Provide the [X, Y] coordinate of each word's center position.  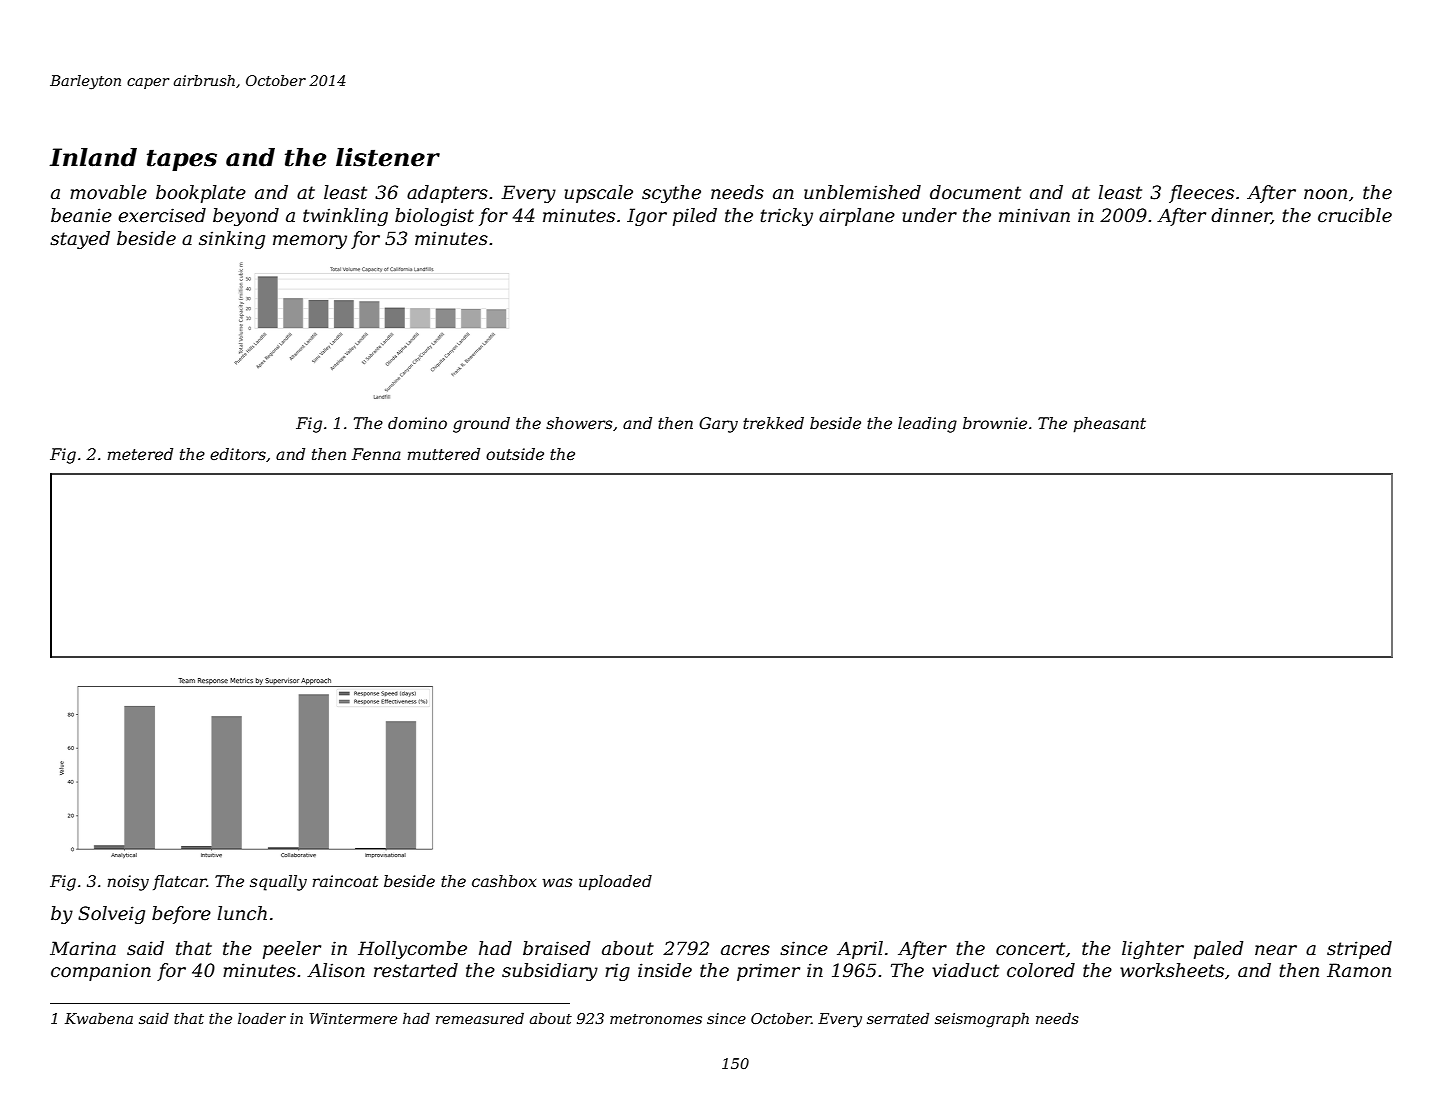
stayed [80, 240]
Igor [647, 217]
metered [140, 454]
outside [515, 454]
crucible [1355, 215]
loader [262, 1018]
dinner [1241, 216]
